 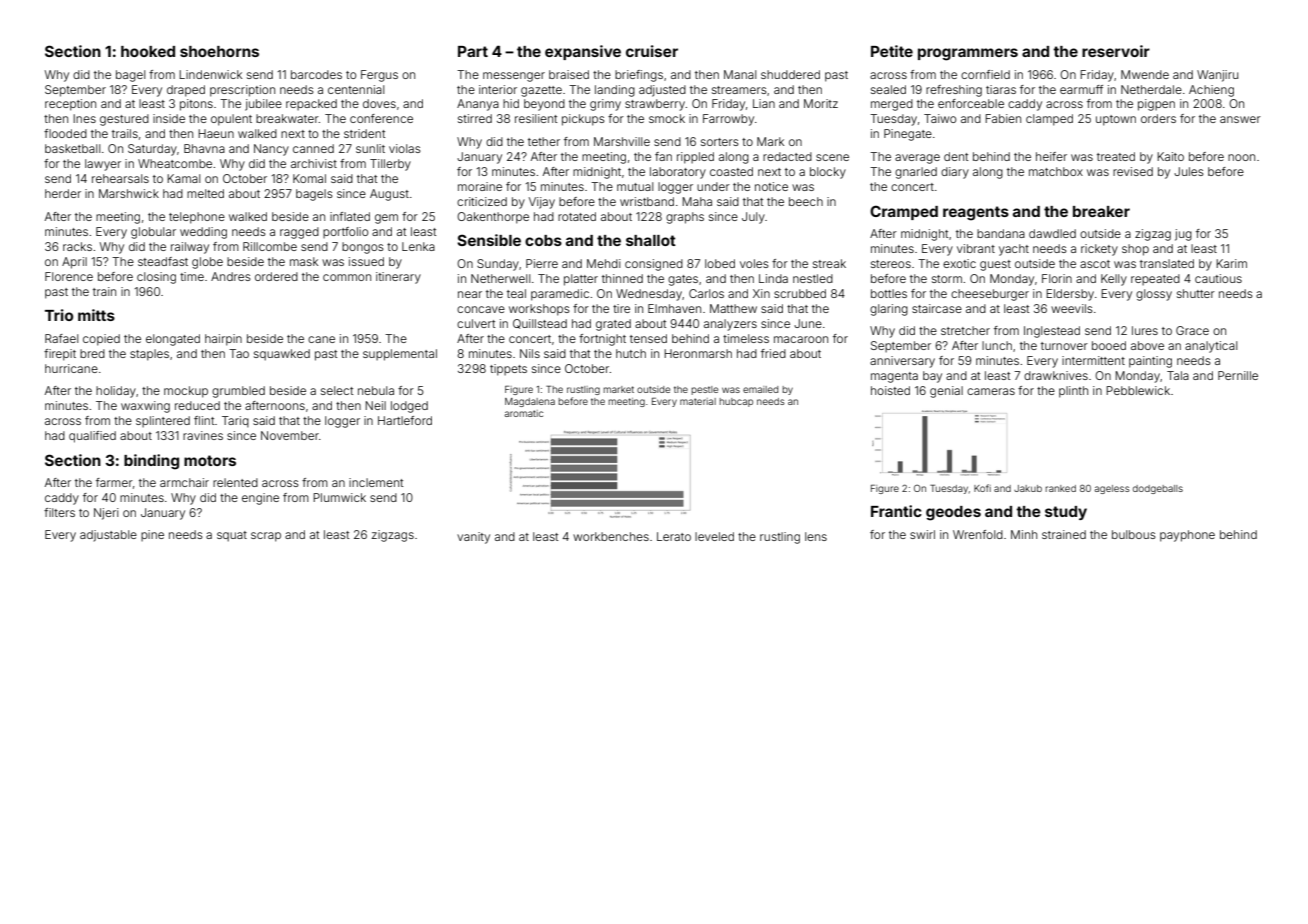 What do you see at coordinates (733, 308) in the screenshot?
I see `Matthew` at bounding box center [733, 308].
